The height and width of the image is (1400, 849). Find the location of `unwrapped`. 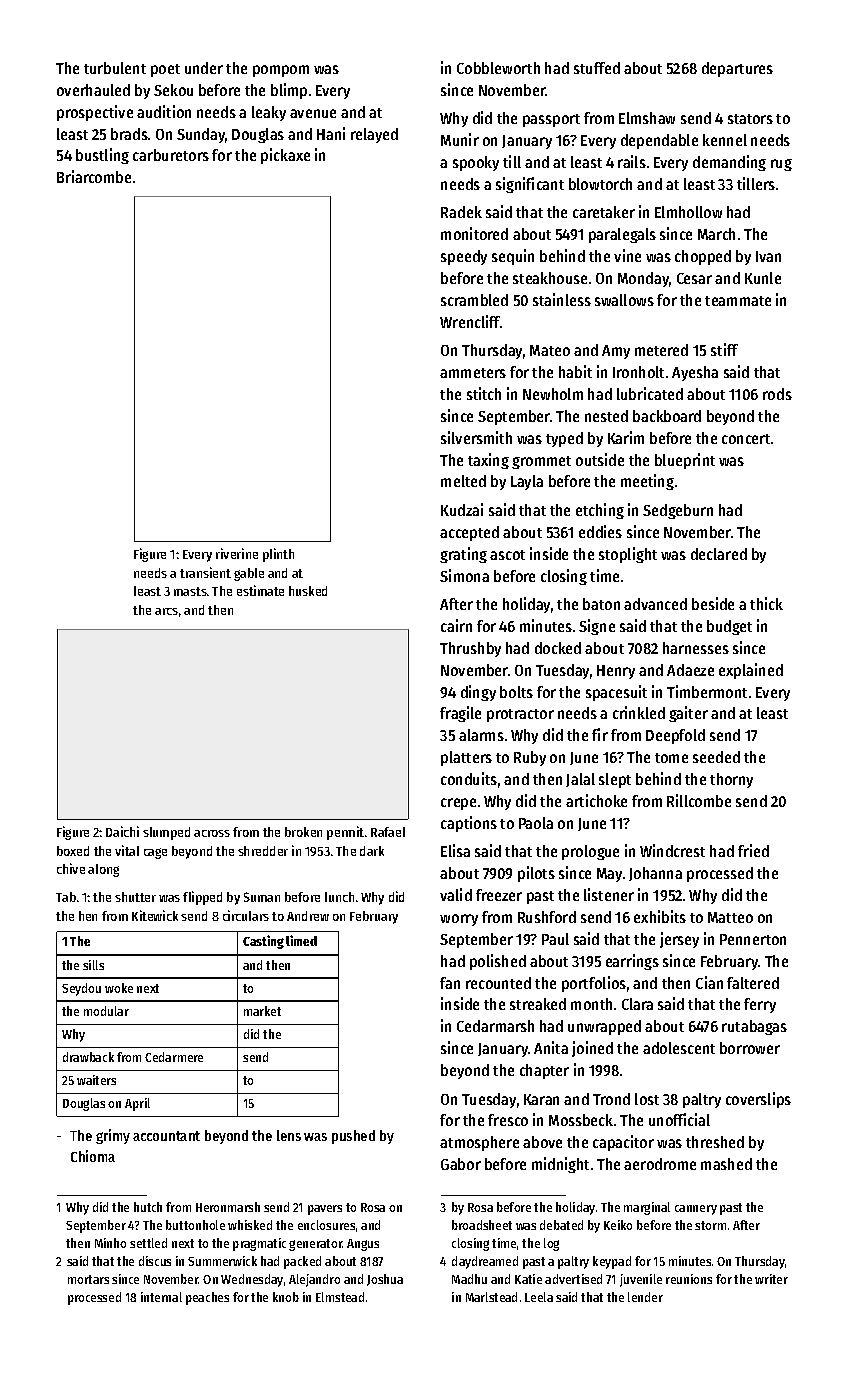

unwrapped is located at coordinates (604, 1027).
